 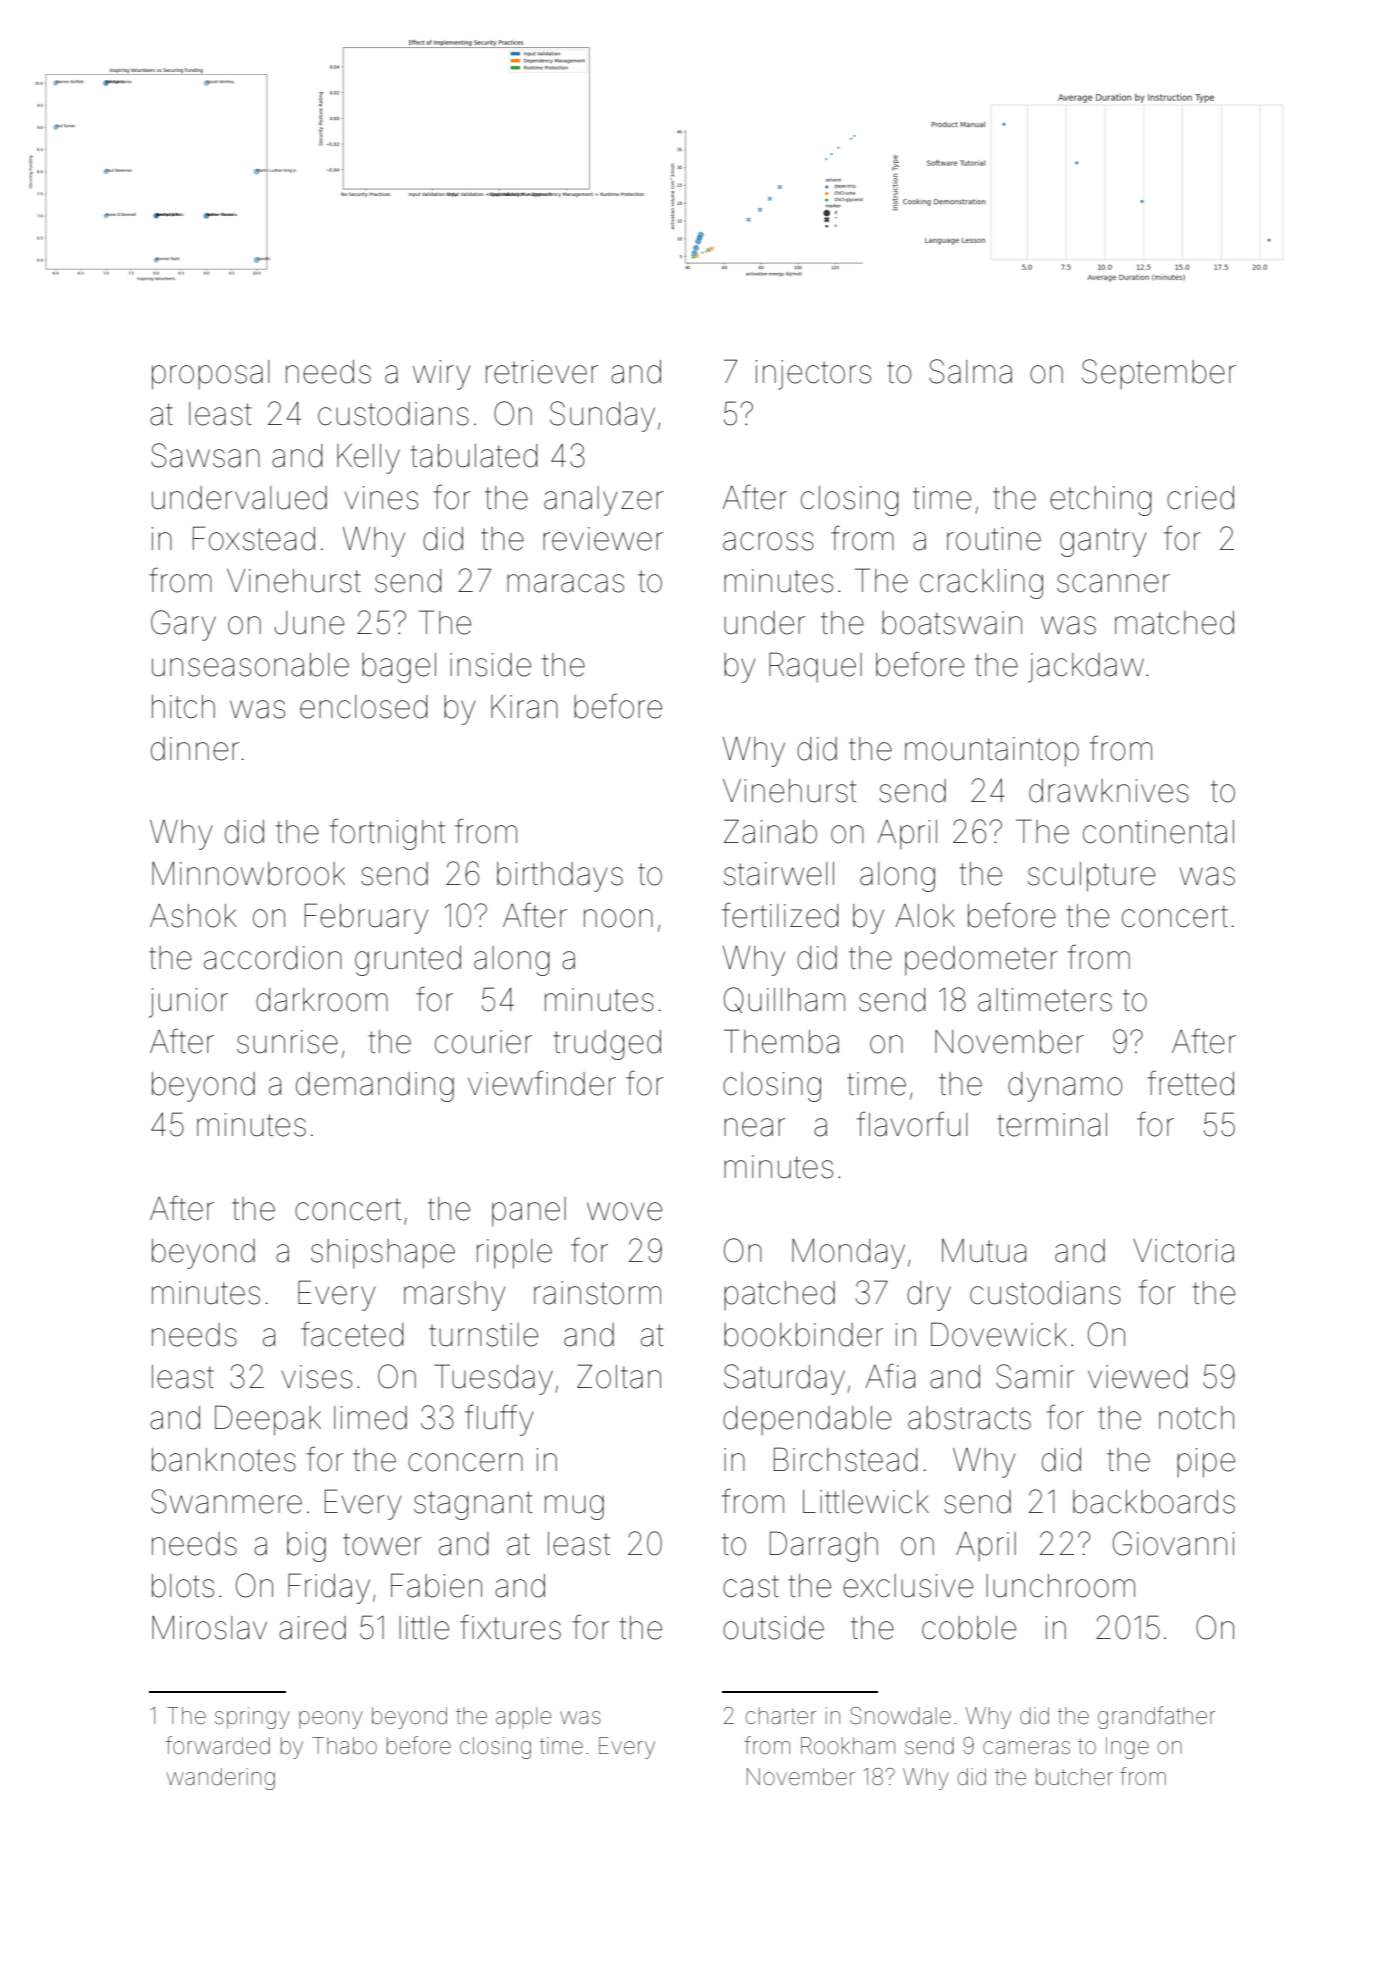 What do you see at coordinates (908, 1586) in the screenshot?
I see `exclusive` at bounding box center [908, 1586].
